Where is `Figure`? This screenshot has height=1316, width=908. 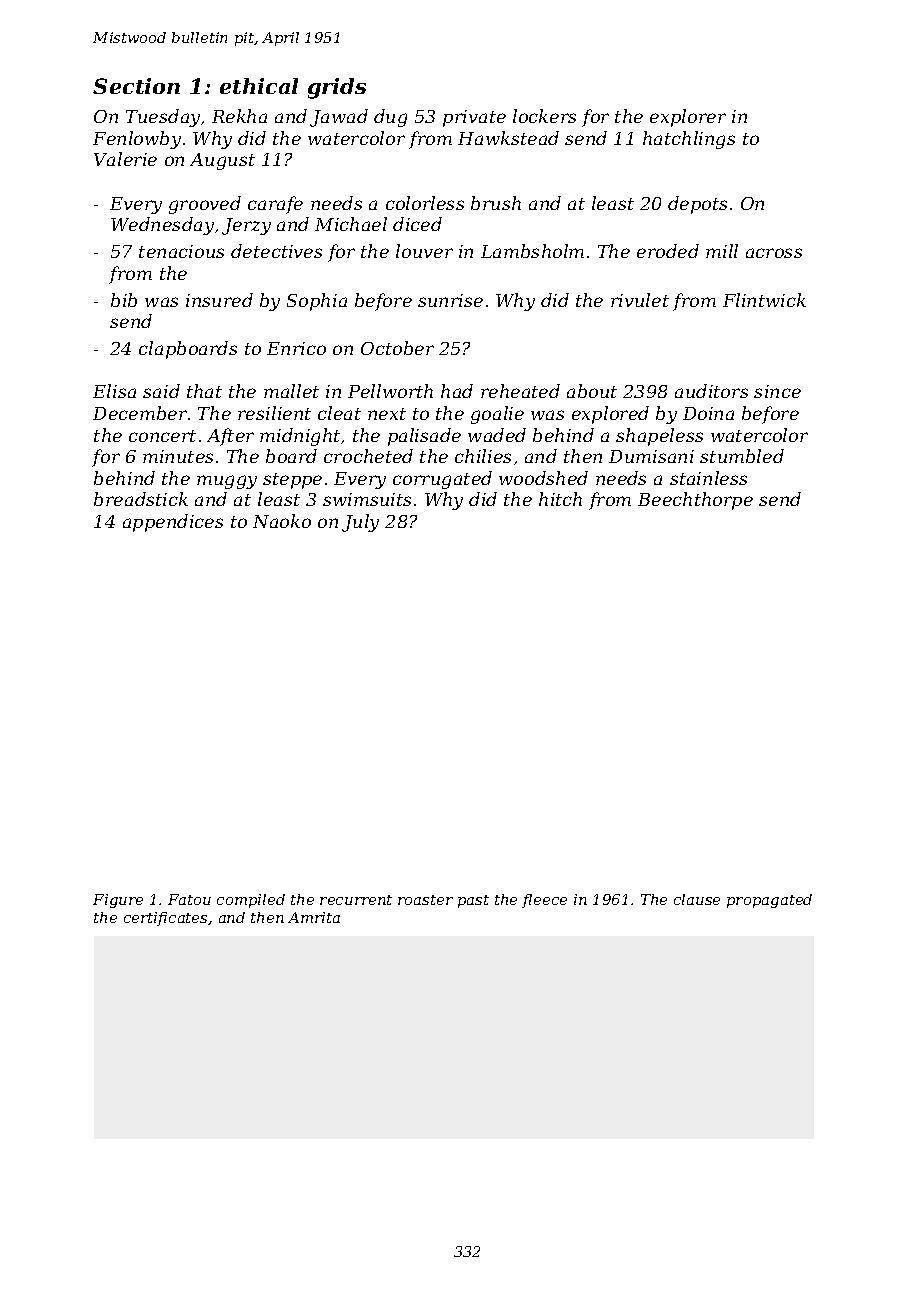
Figure is located at coordinates (118, 901).
